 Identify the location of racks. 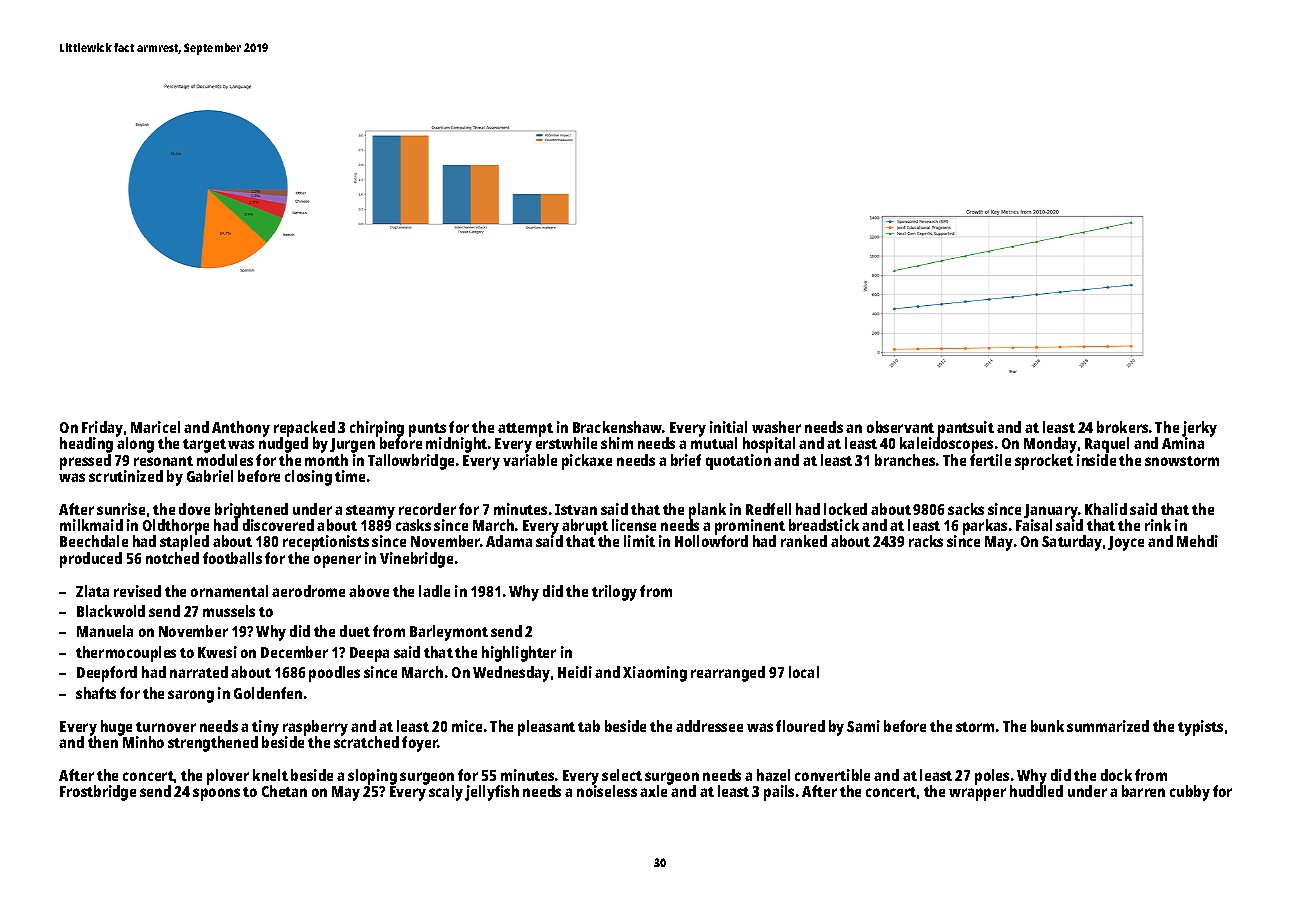
(926, 541).
